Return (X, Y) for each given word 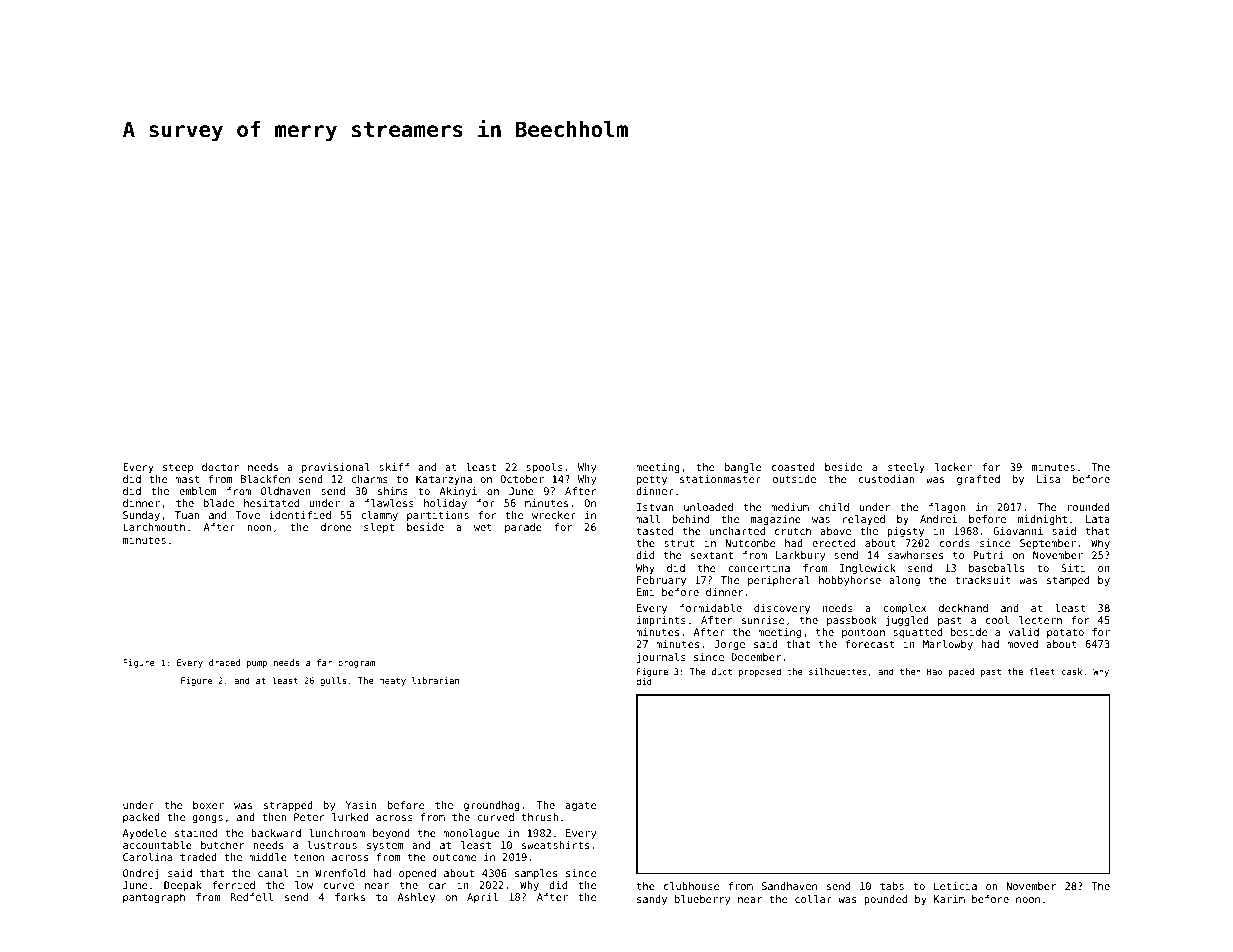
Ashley (416, 898)
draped (224, 663)
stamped (1068, 581)
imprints (661, 621)
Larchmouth (154, 527)
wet (483, 527)
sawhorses (915, 555)
